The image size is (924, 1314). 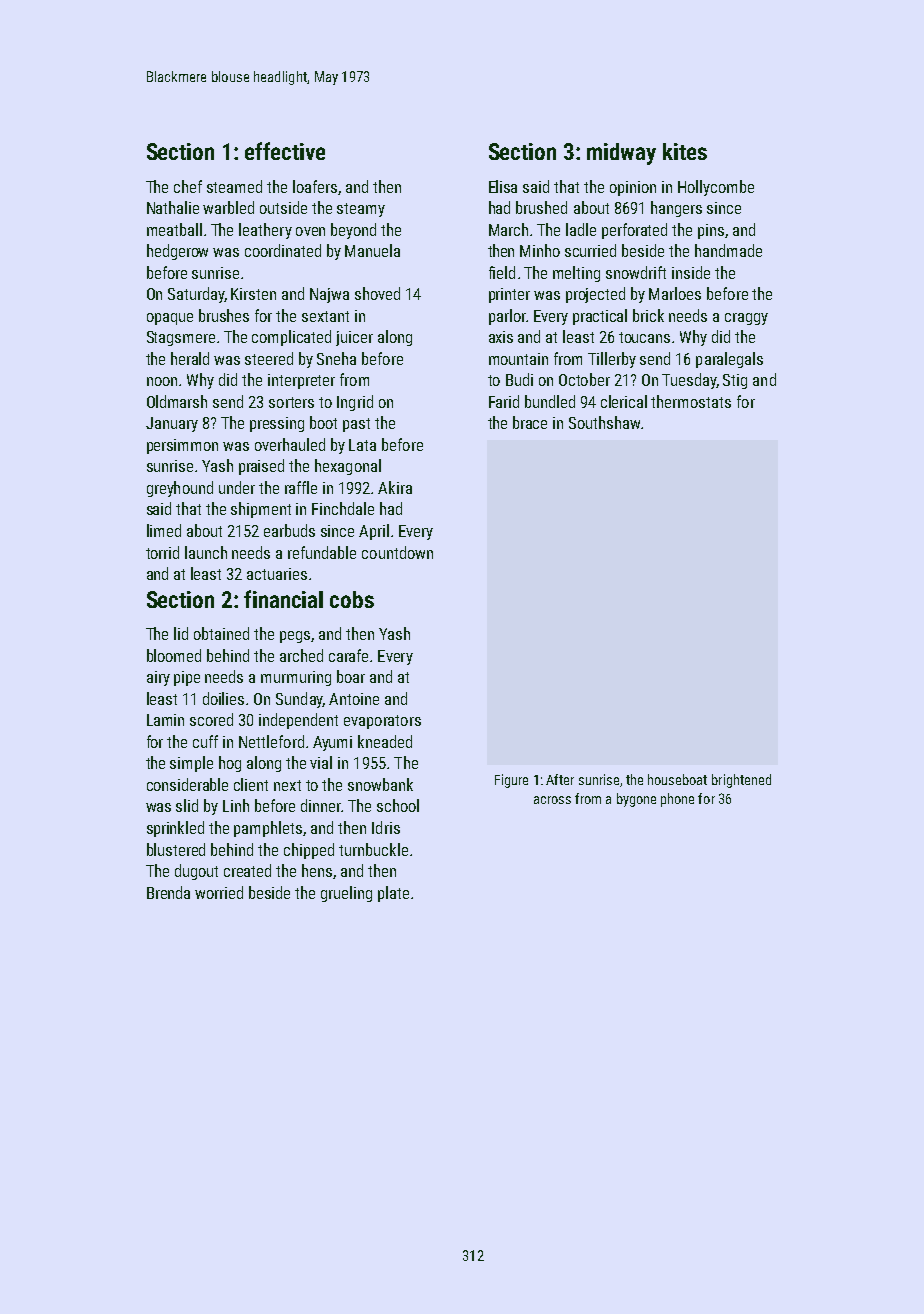 What do you see at coordinates (604, 422) in the image?
I see `Southshaw` at bounding box center [604, 422].
